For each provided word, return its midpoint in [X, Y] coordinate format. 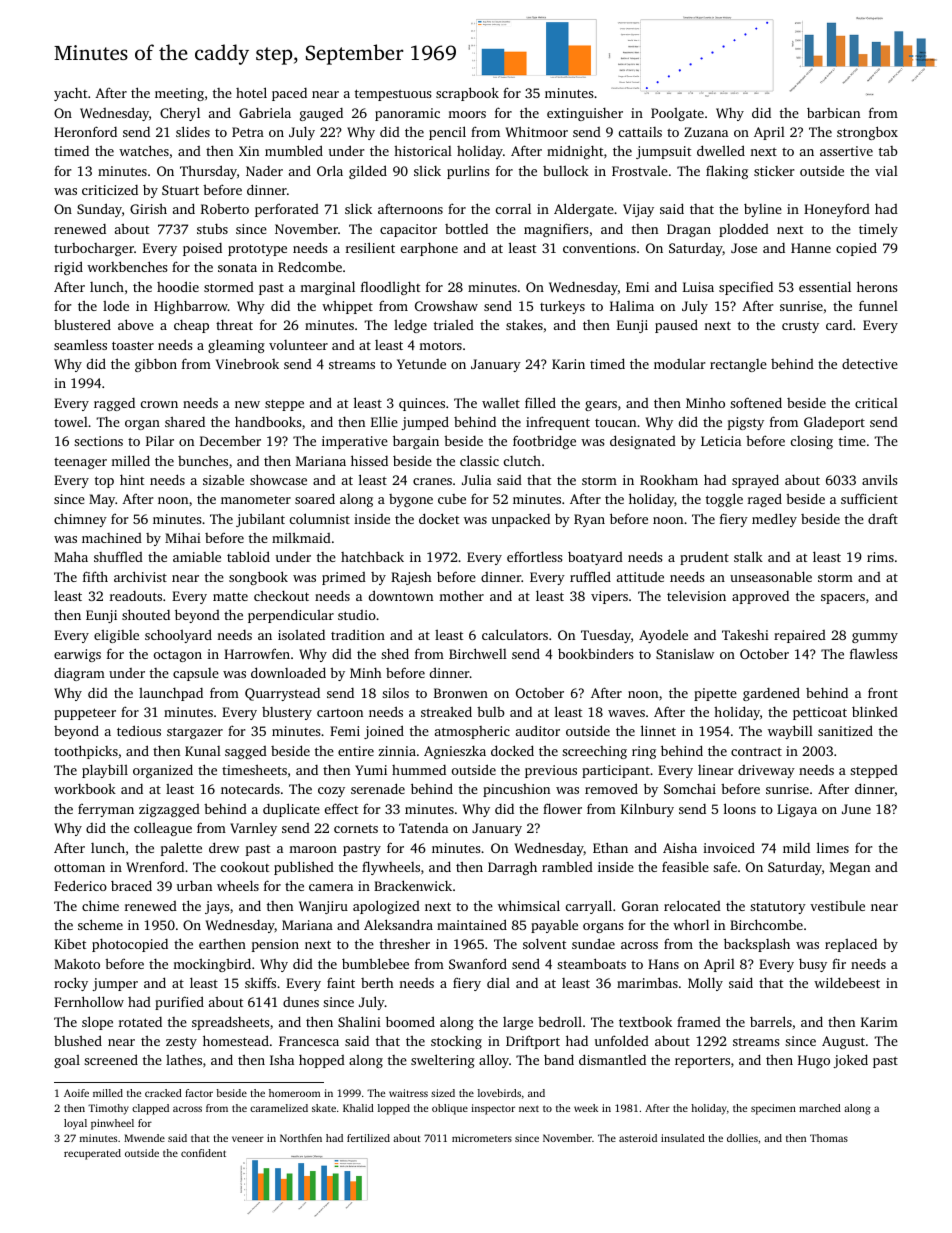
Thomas [829, 1138]
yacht [70, 94]
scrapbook [467, 94]
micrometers [482, 1138]
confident [203, 1153]
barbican [833, 113]
